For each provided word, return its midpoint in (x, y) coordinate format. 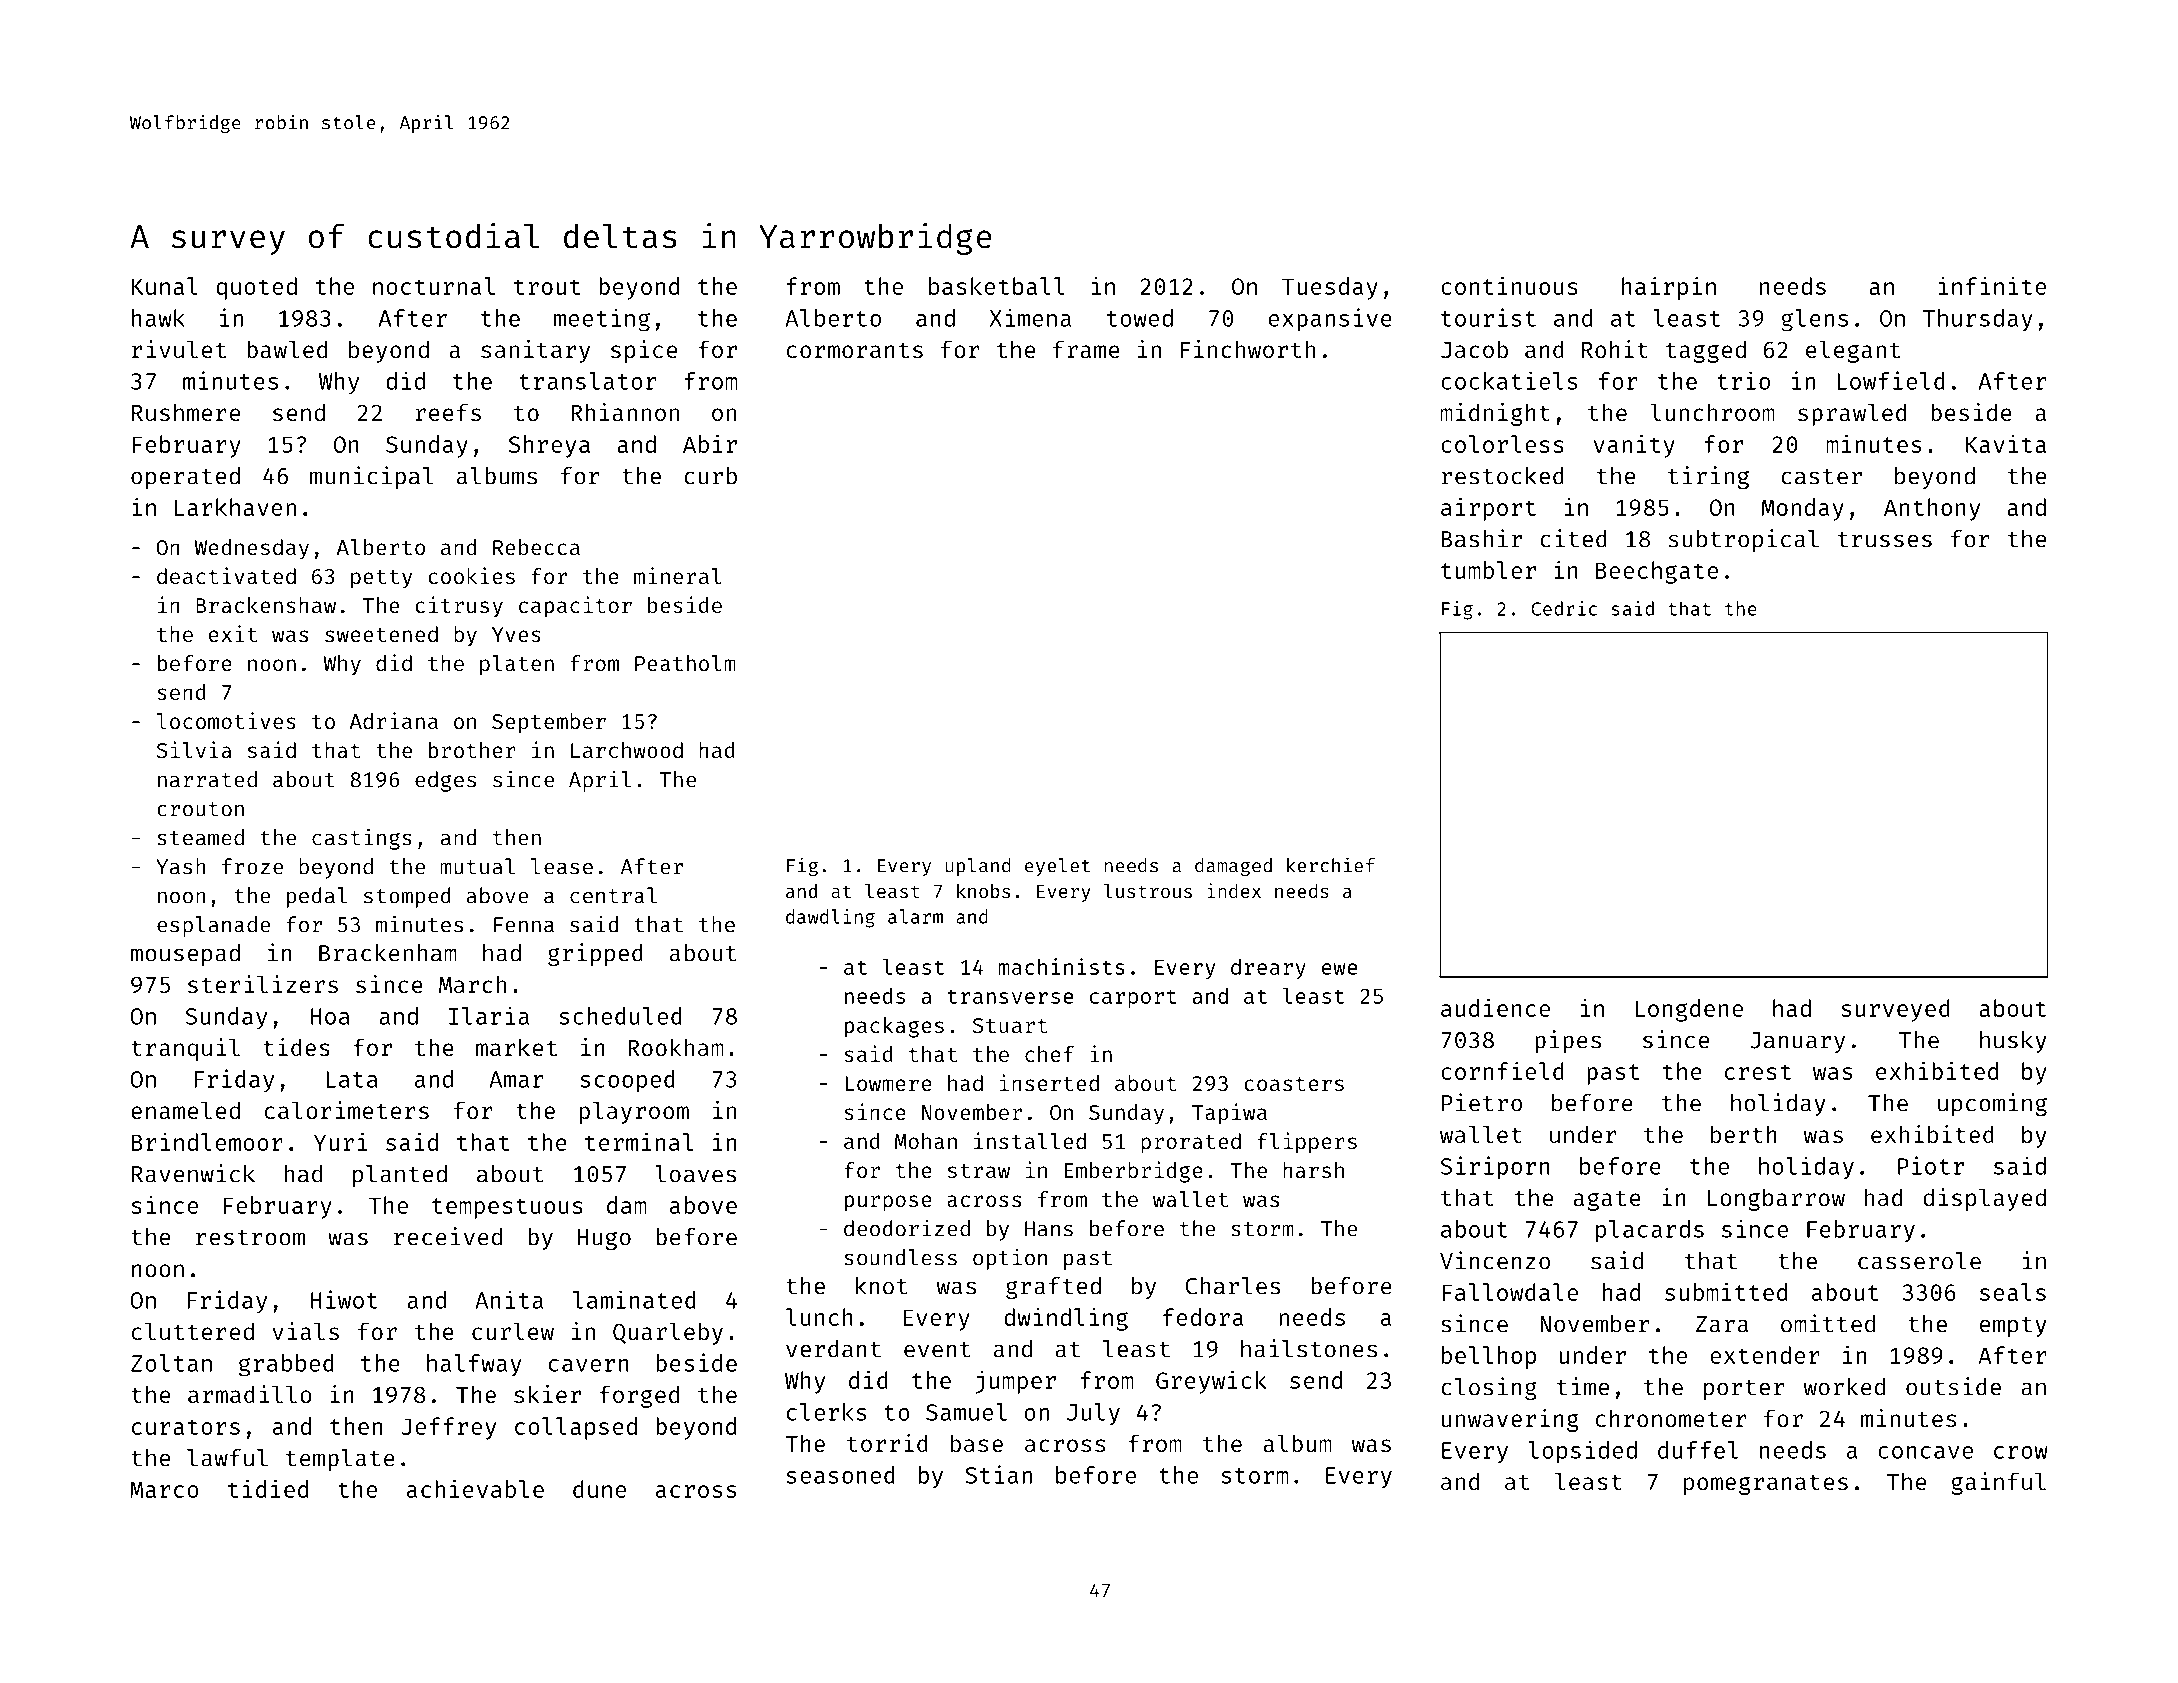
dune (599, 1489)
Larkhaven (235, 507)
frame (1086, 349)
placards (1650, 1231)
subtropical (1744, 540)
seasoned (841, 1475)
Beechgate (1657, 572)
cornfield (1502, 1071)
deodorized (907, 1228)
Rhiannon (625, 412)
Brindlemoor (207, 1142)
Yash (181, 866)
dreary (1268, 968)
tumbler (1488, 570)
